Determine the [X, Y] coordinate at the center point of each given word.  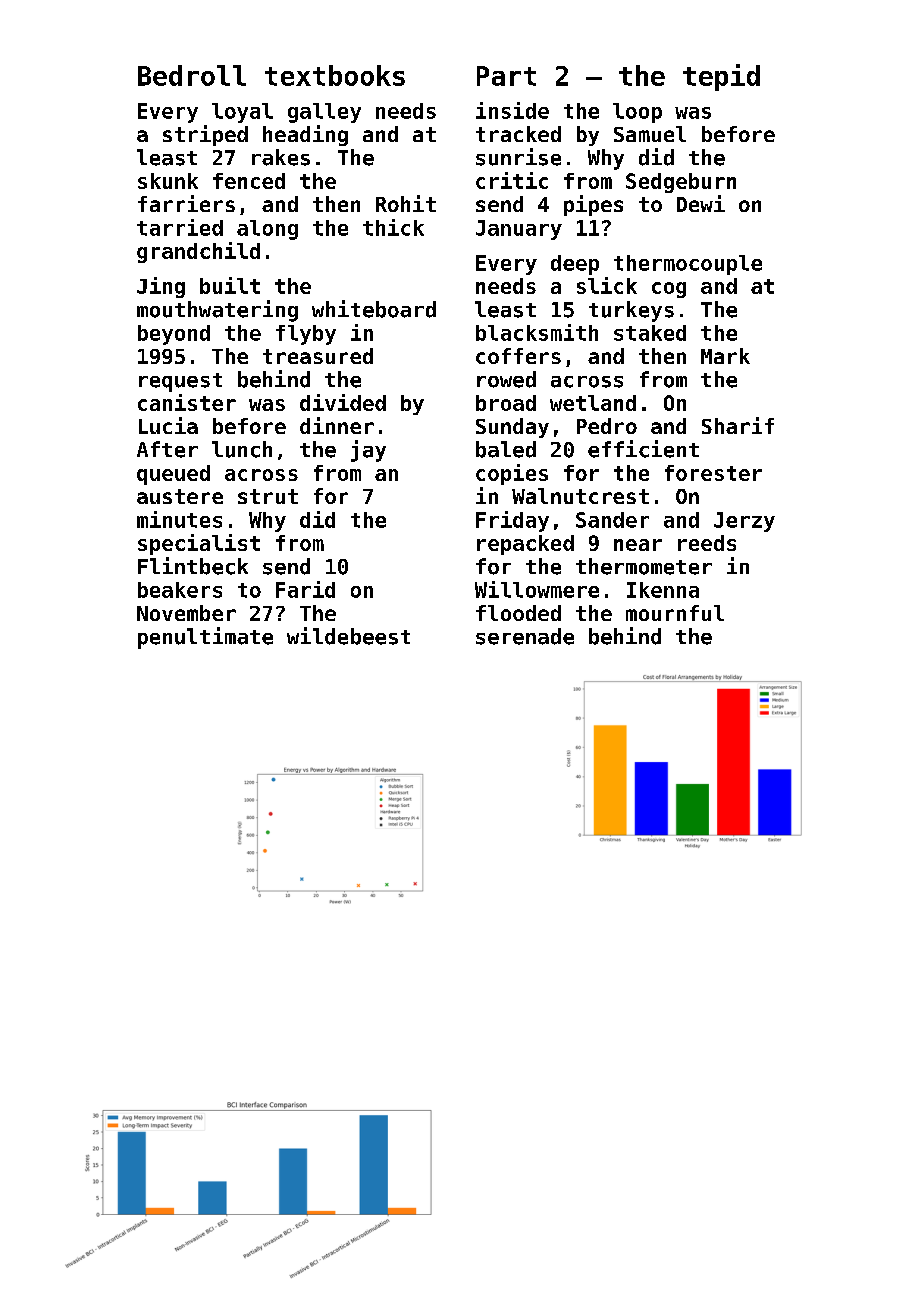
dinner [337, 425]
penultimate [205, 638]
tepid [721, 77]
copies [512, 474]
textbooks [335, 75]
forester [713, 473]
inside [512, 110]
